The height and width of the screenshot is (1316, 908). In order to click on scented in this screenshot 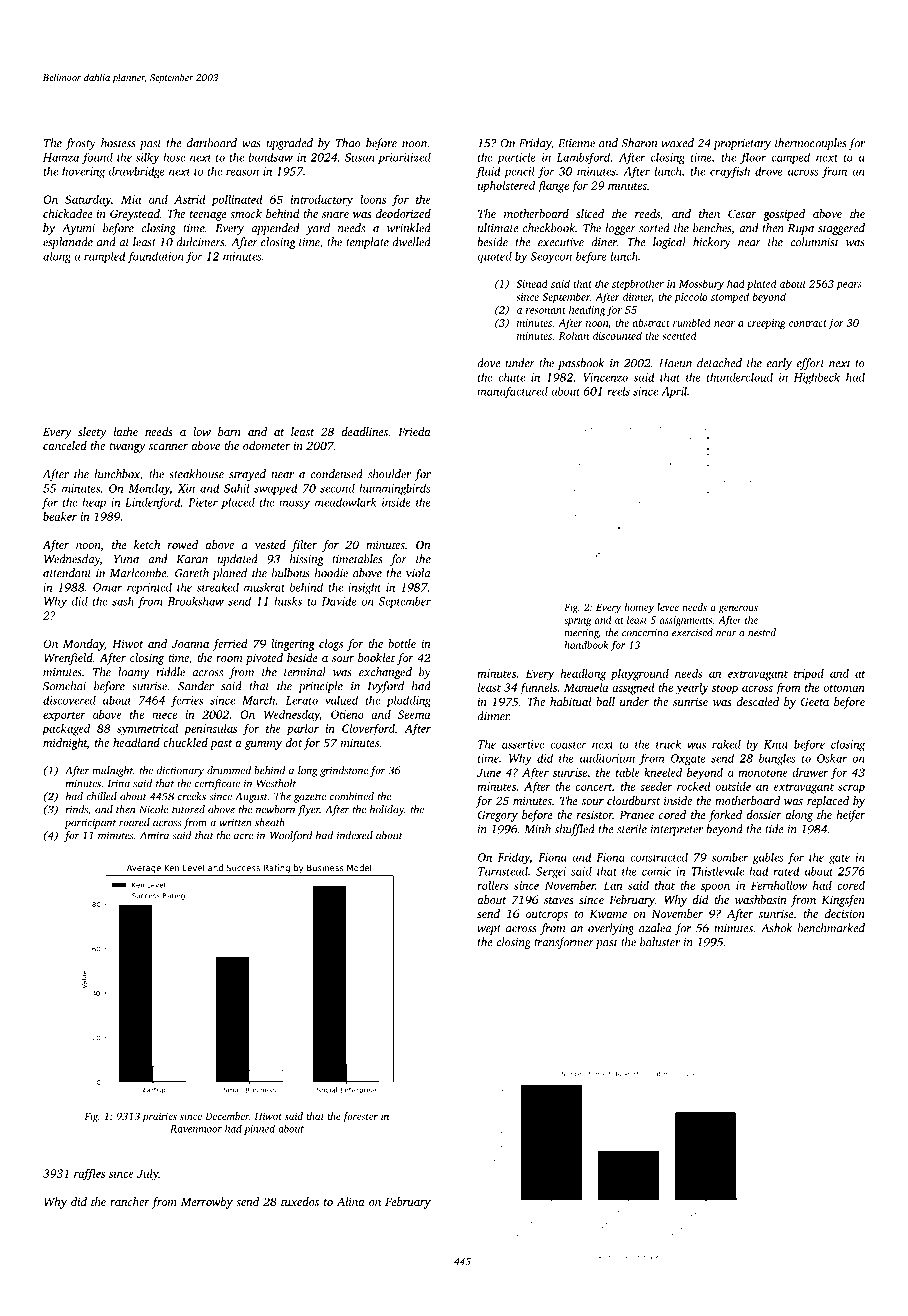, I will do `click(679, 335)`.
